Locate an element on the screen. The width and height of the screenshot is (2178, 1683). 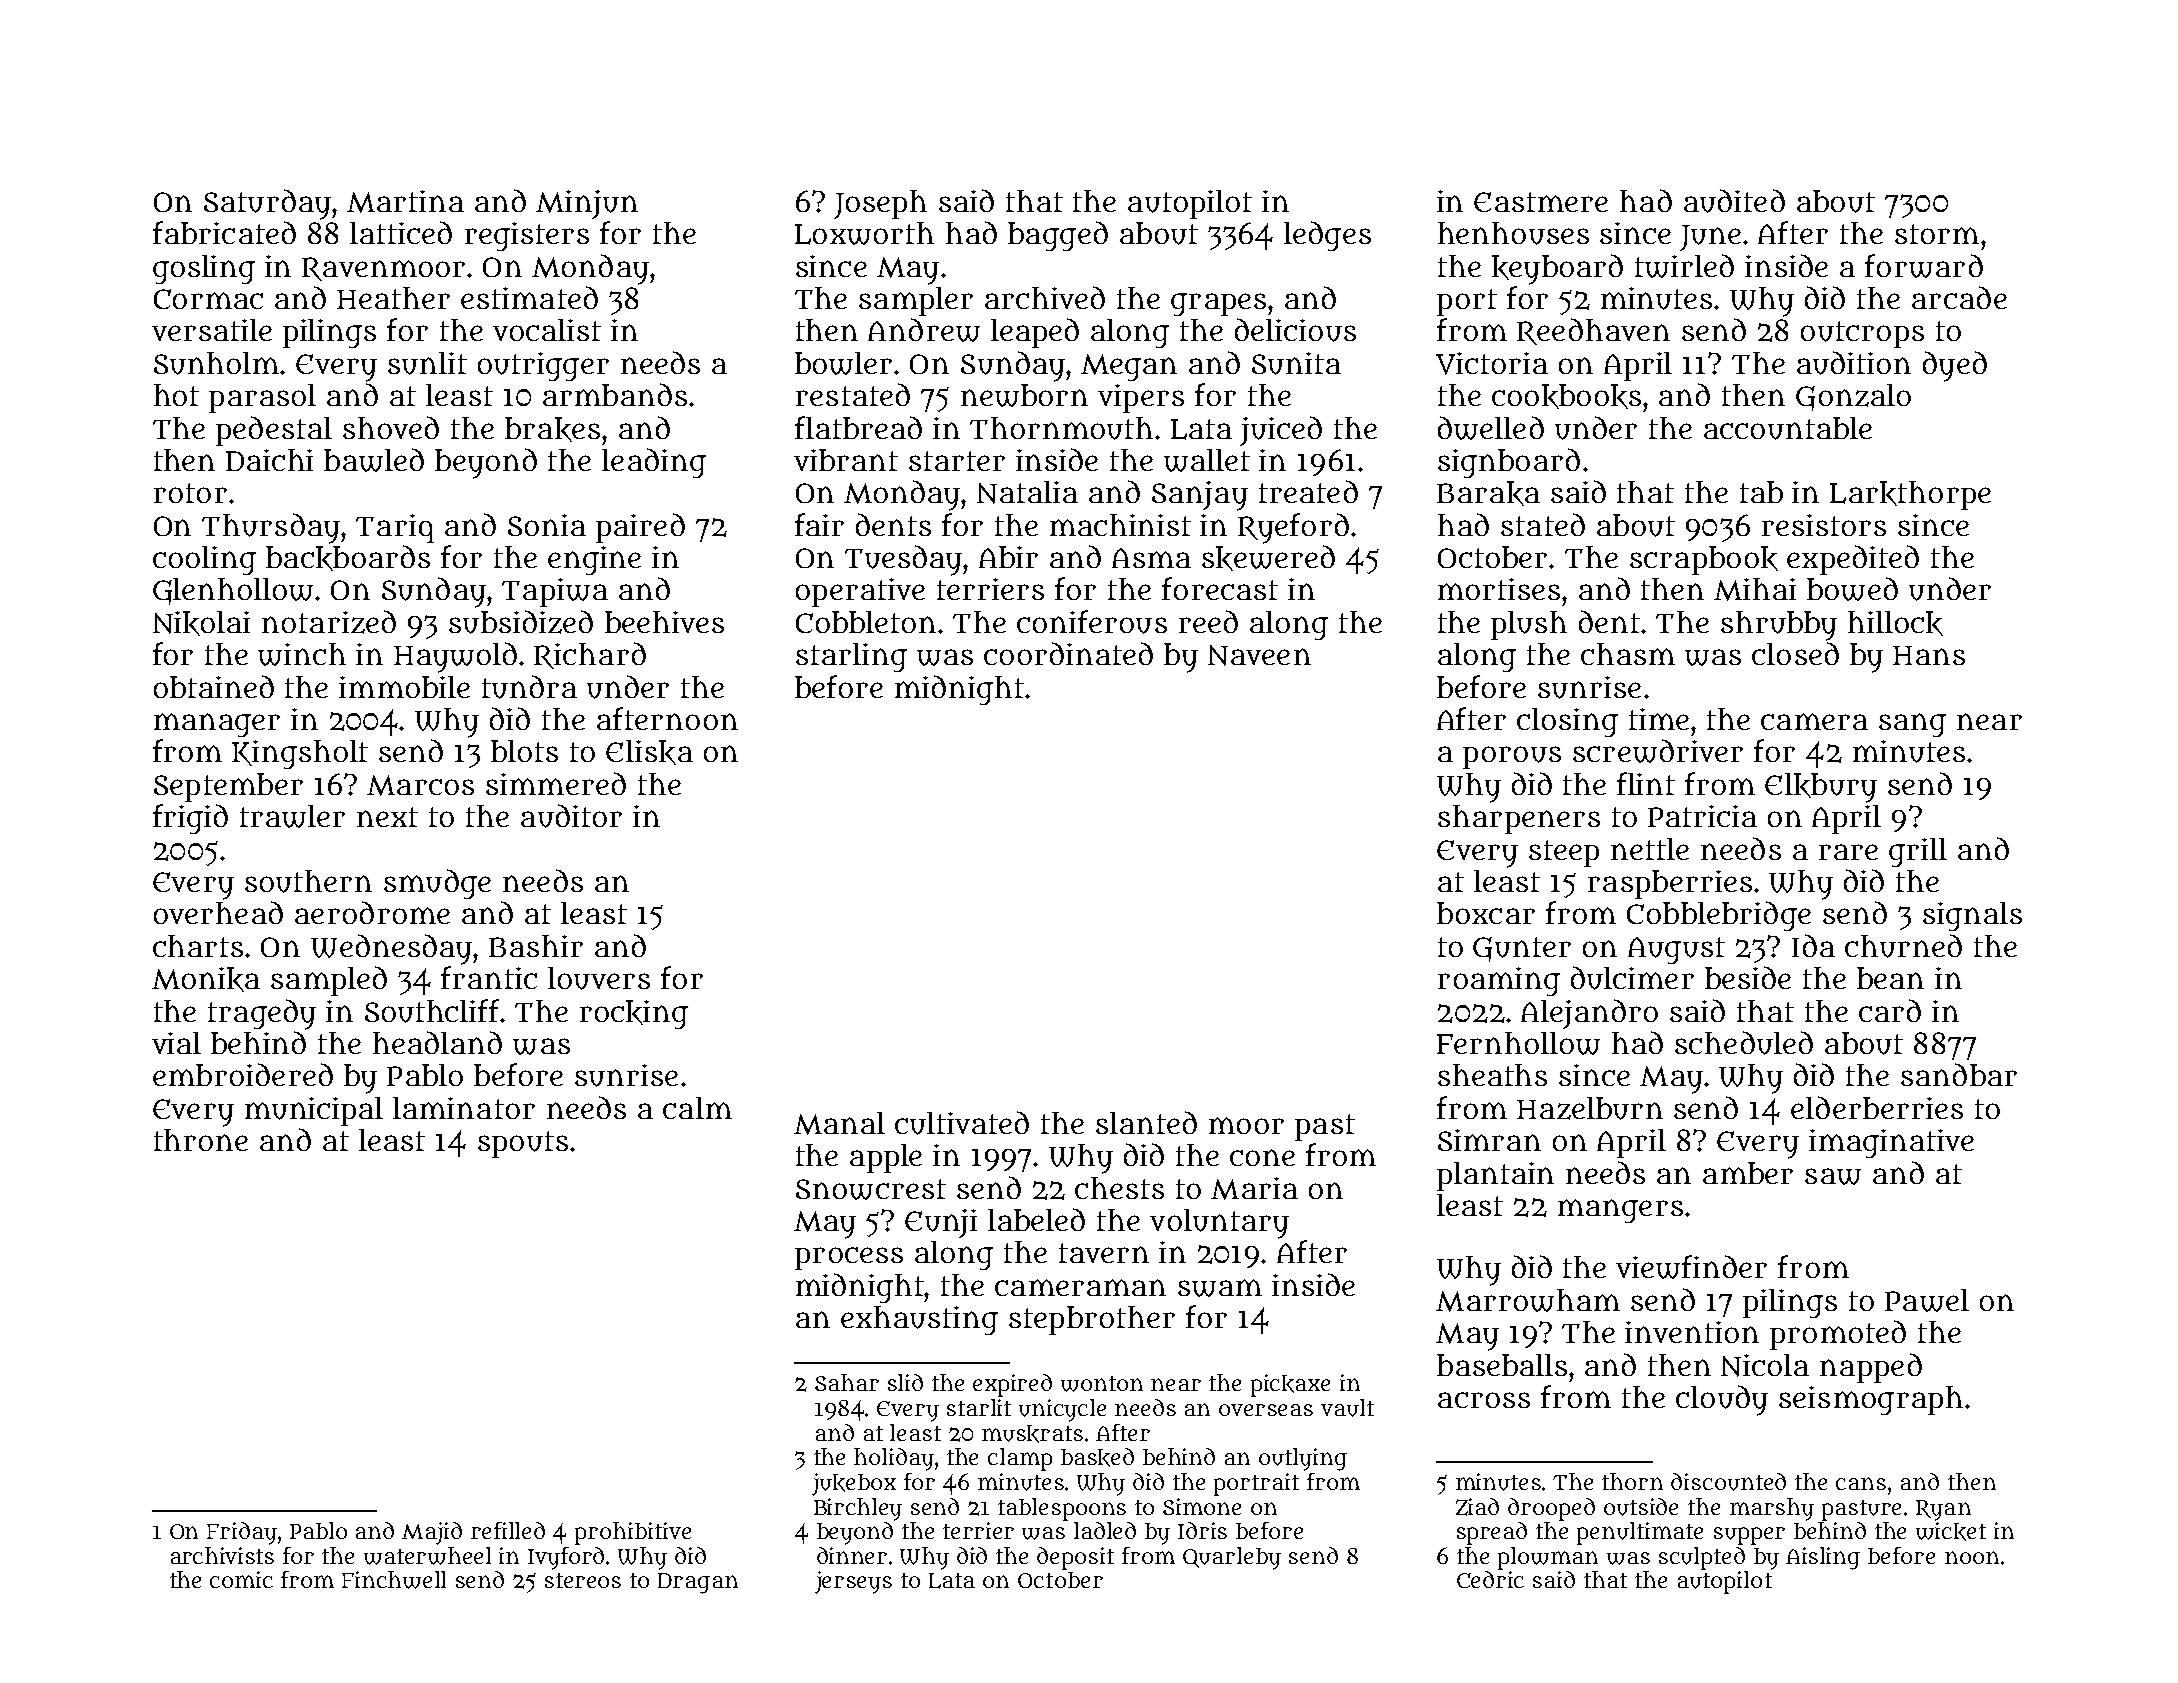
shoved is located at coordinates (391, 427).
